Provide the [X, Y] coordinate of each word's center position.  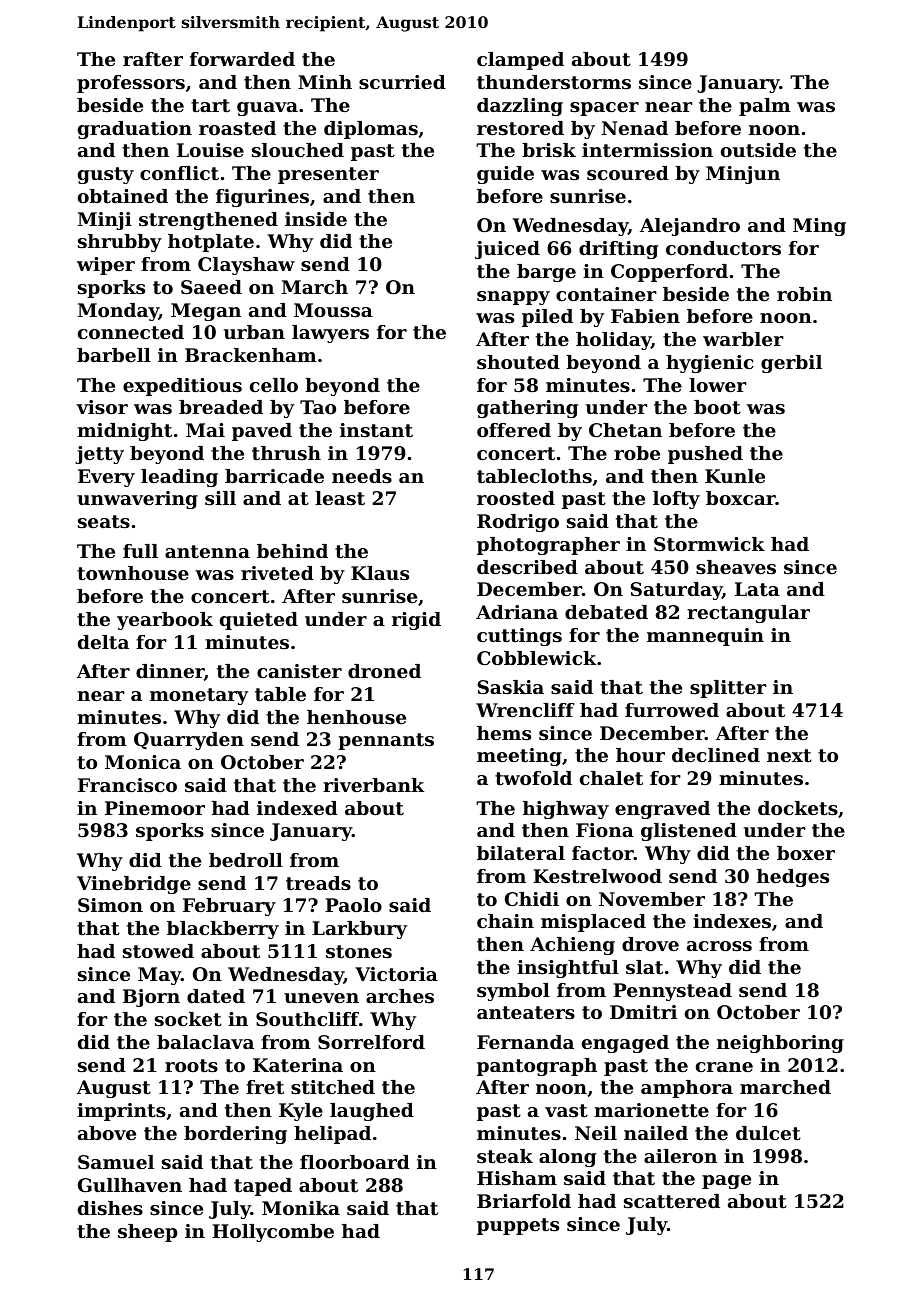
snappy [513, 298]
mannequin [705, 637]
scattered [672, 1201]
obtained [123, 196]
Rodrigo [518, 523]
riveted [277, 573]
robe [637, 453]
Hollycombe [273, 1233]
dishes [110, 1208]
